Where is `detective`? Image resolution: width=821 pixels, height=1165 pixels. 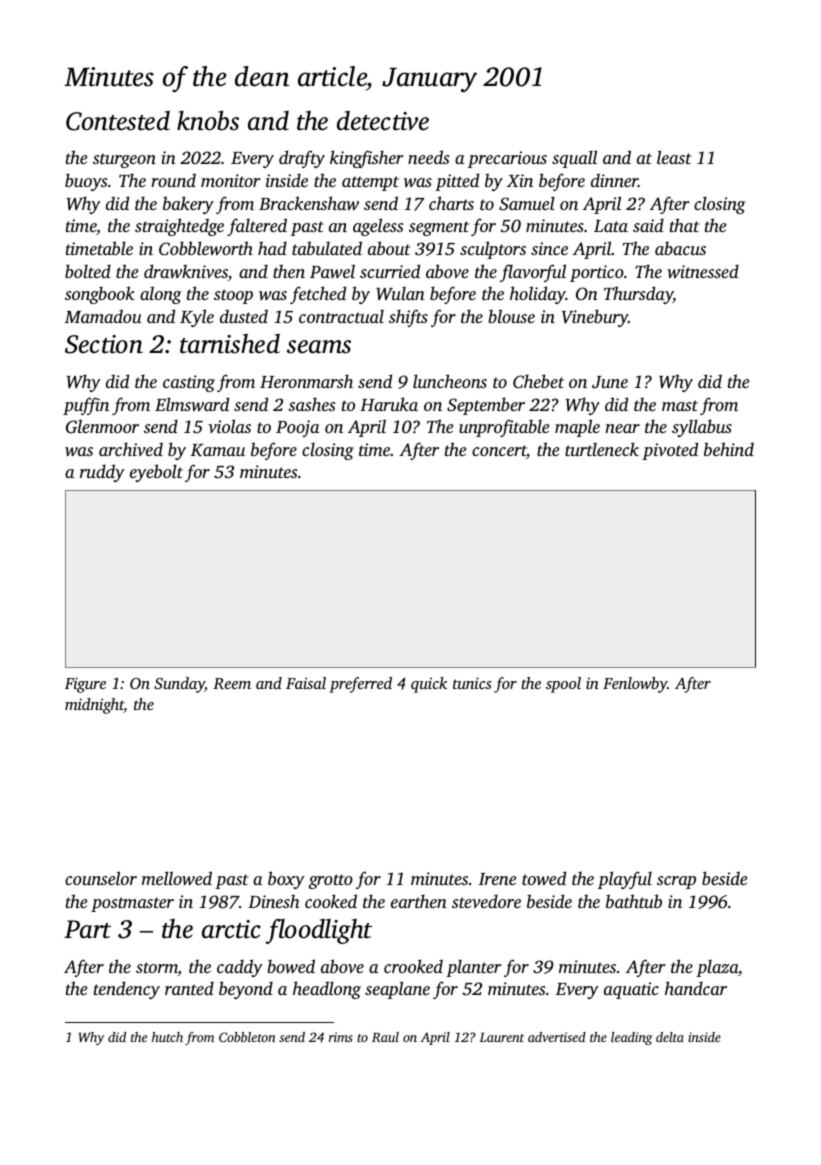 detective is located at coordinates (383, 121).
